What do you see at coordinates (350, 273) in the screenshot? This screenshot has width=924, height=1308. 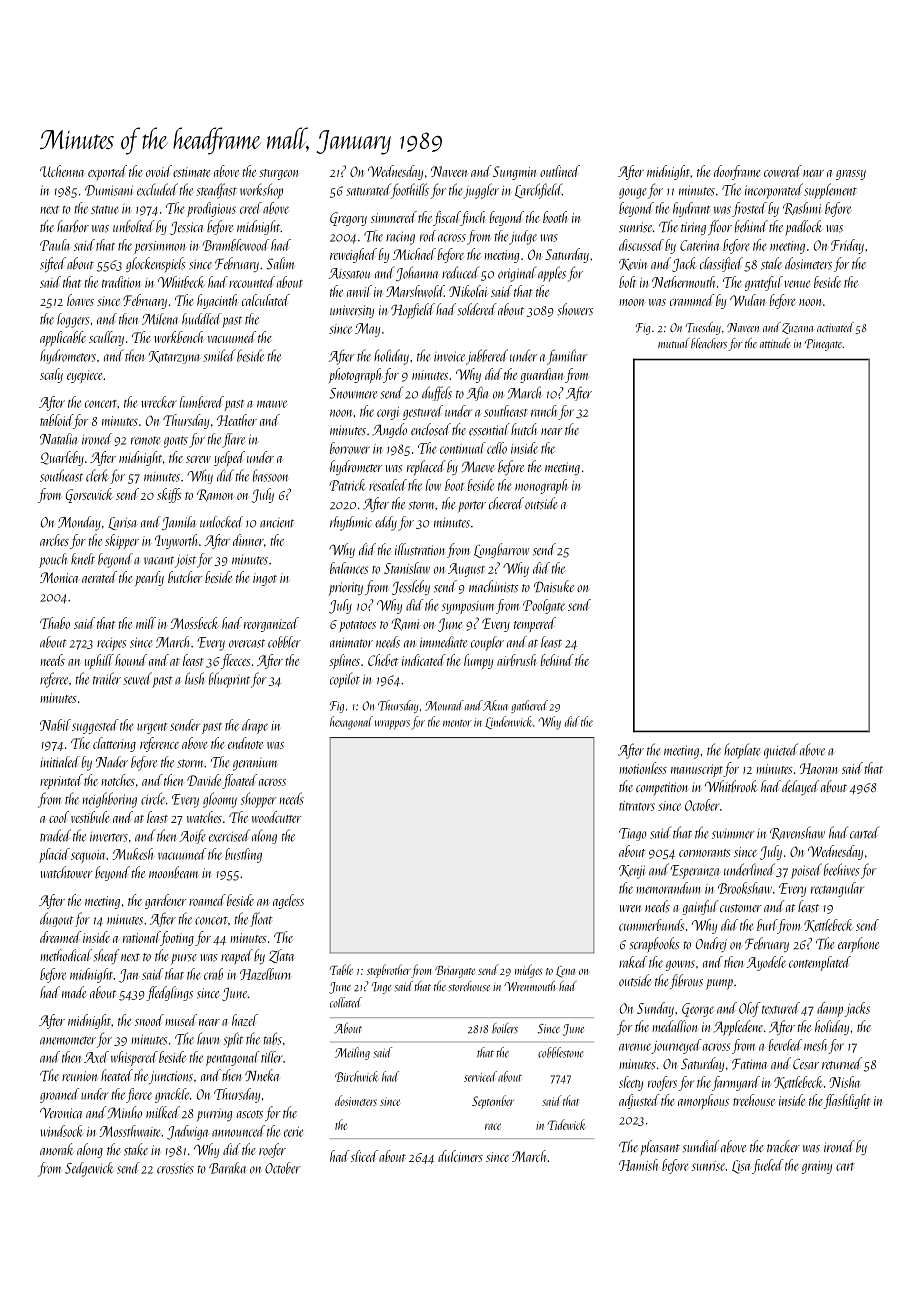 I see `Aissatou` at bounding box center [350, 273].
